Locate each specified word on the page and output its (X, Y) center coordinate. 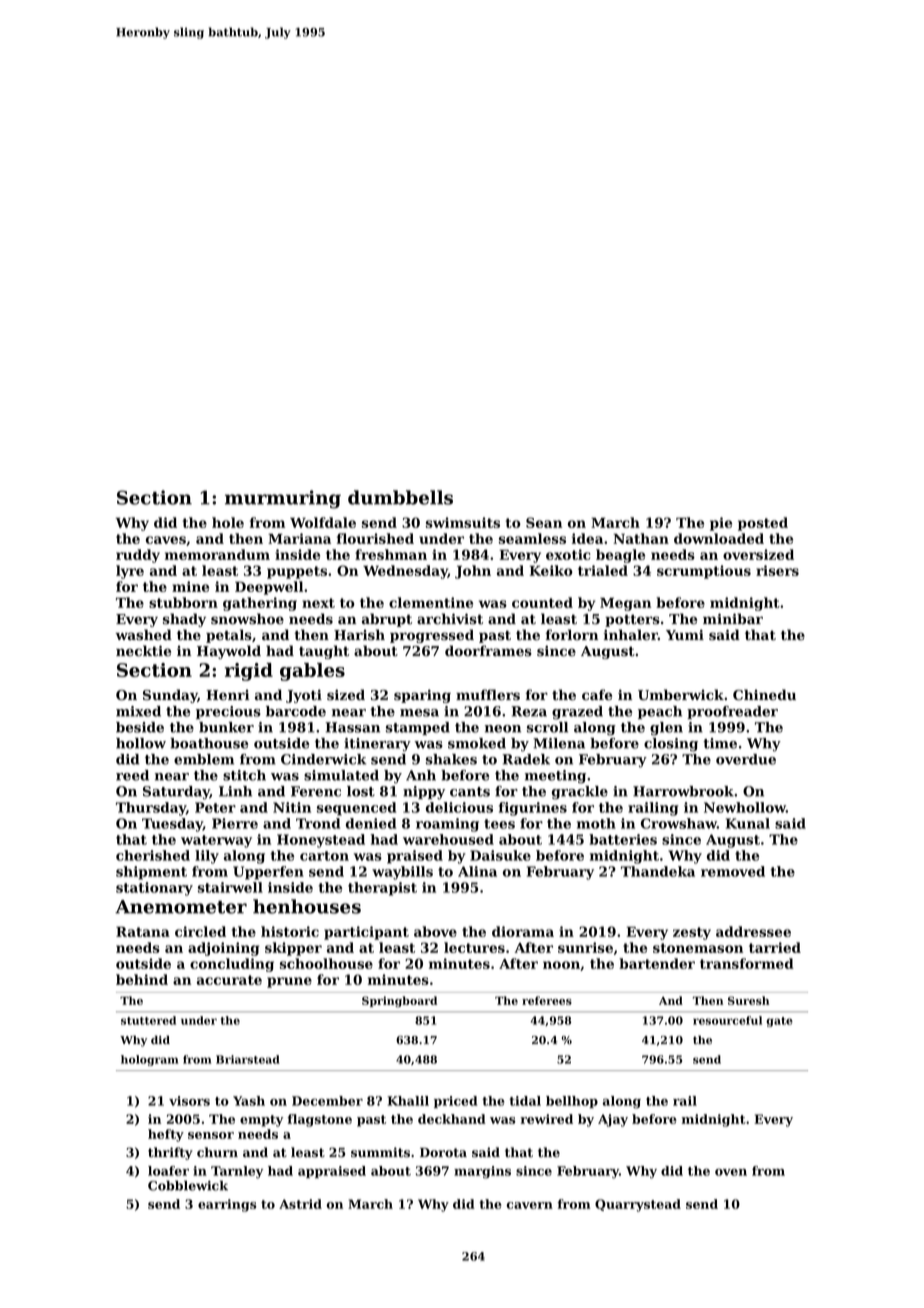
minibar (733, 618)
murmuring (283, 499)
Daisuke (500, 855)
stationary (154, 889)
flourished (375, 538)
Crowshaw (679, 823)
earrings (227, 1205)
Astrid (300, 1204)
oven (731, 1172)
